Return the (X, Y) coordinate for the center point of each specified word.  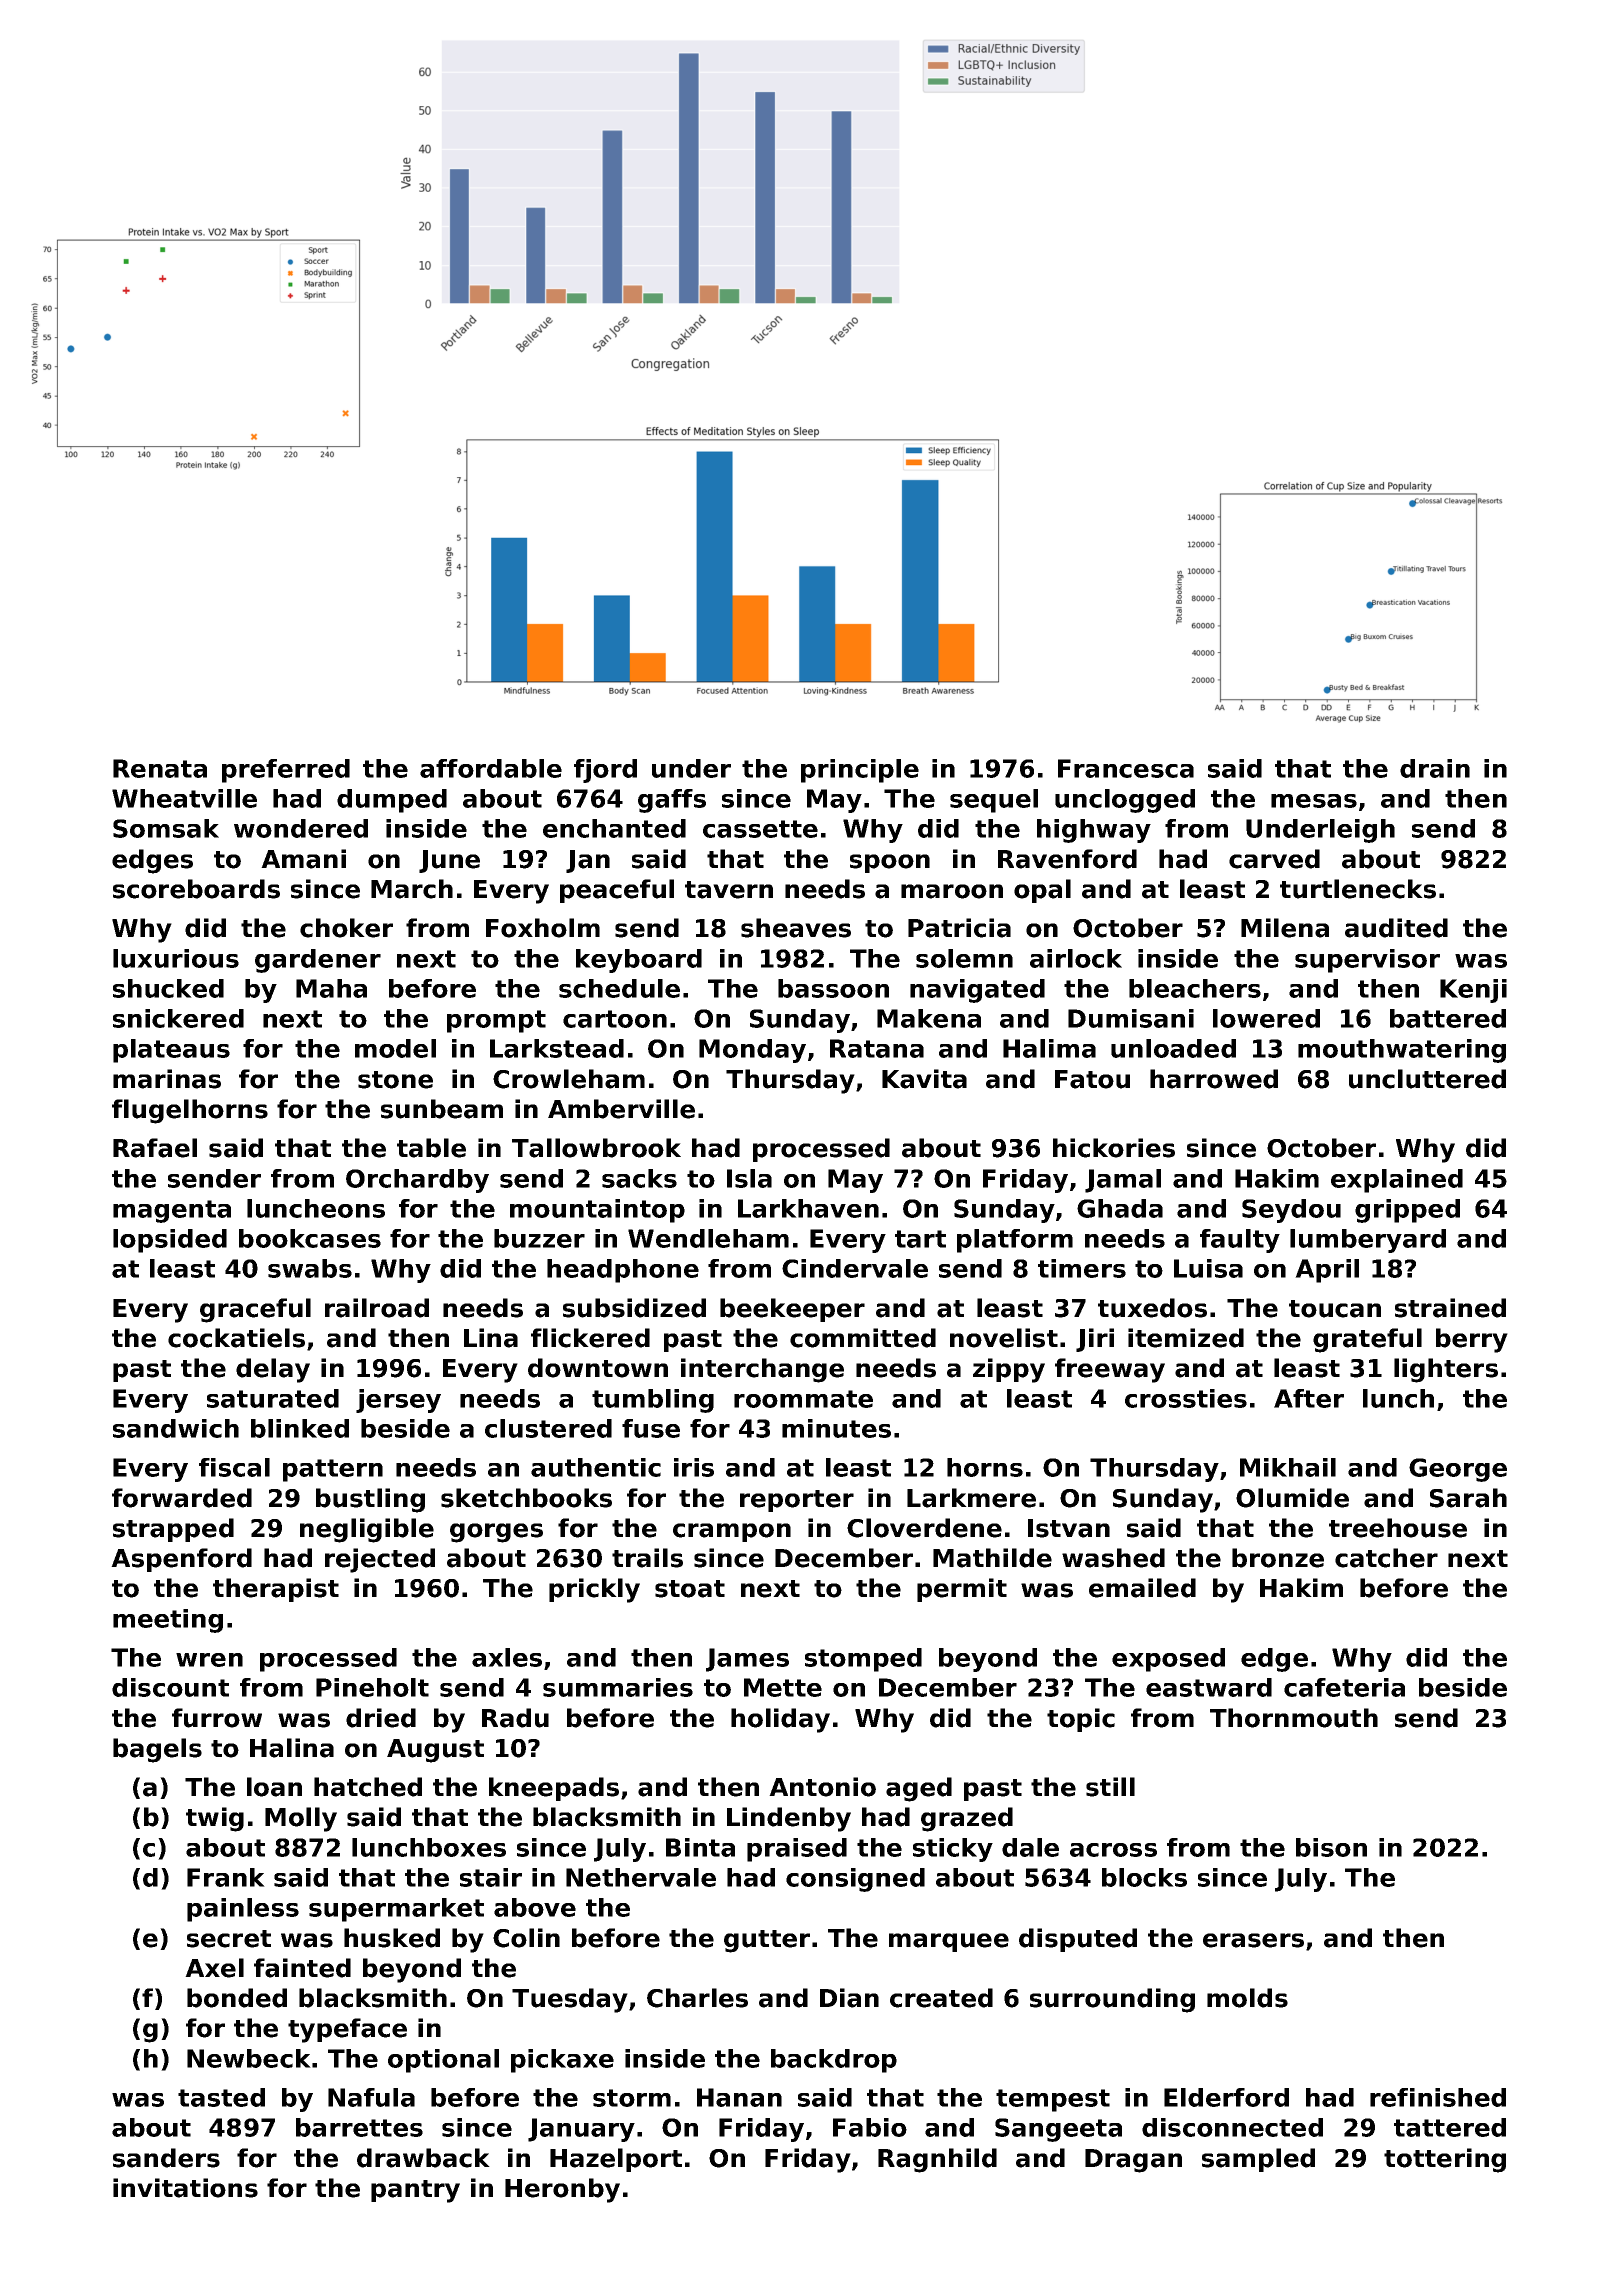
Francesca (1126, 768)
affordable (491, 768)
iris (694, 1467)
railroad (377, 1308)
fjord (605, 771)
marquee (949, 1942)
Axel (214, 1968)
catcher (1386, 1558)
